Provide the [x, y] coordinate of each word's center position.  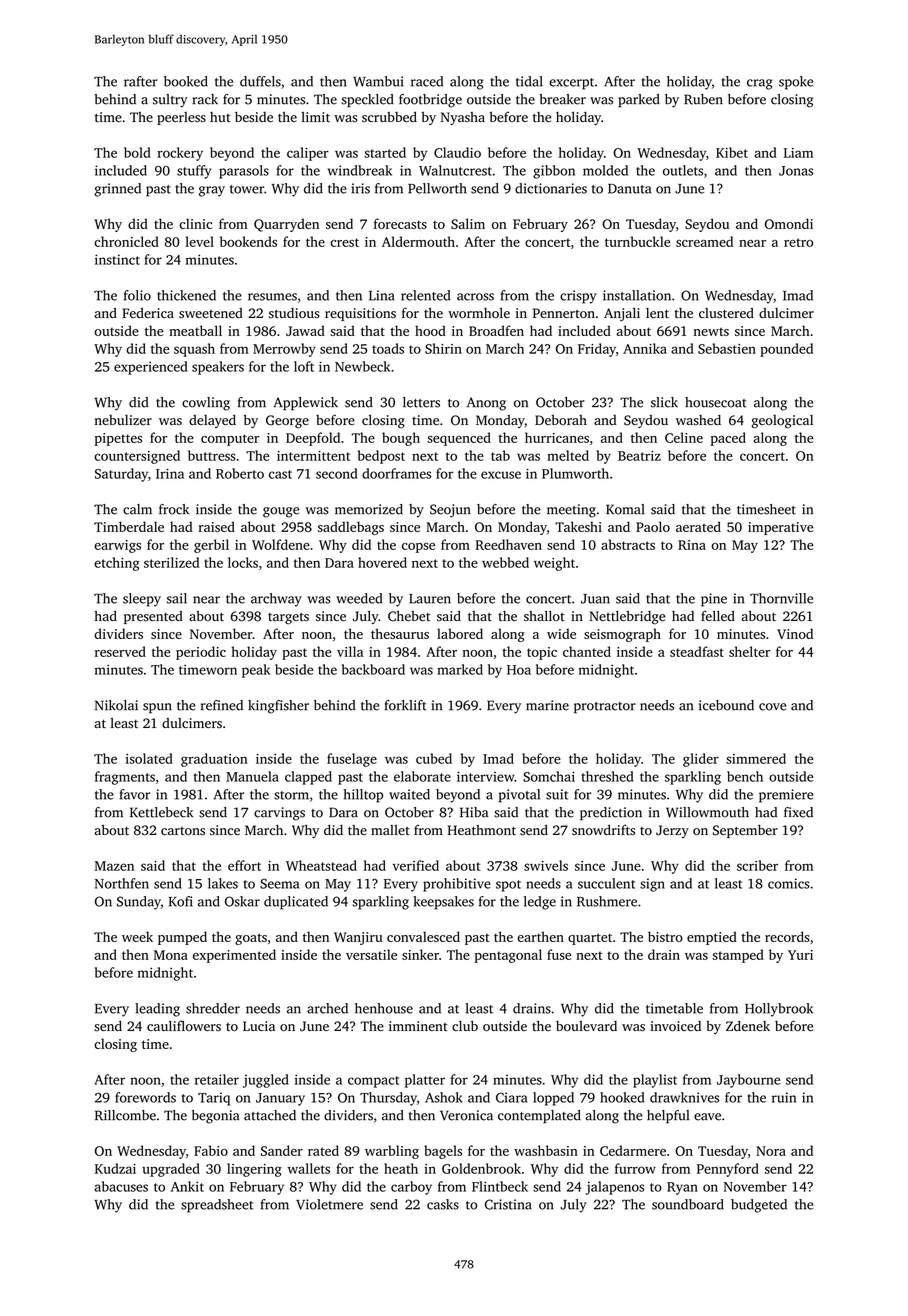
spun [157, 708]
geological [782, 422]
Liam [798, 153]
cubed [434, 758]
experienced [151, 368]
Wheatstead [321, 865]
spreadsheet [217, 1206]
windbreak [360, 170]
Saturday [121, 475]
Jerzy [672, 831]
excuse [501, 475]
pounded [786, 350]
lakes [223, 883]
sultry [170, 101]
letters [421, 402]
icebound [726, 705]
